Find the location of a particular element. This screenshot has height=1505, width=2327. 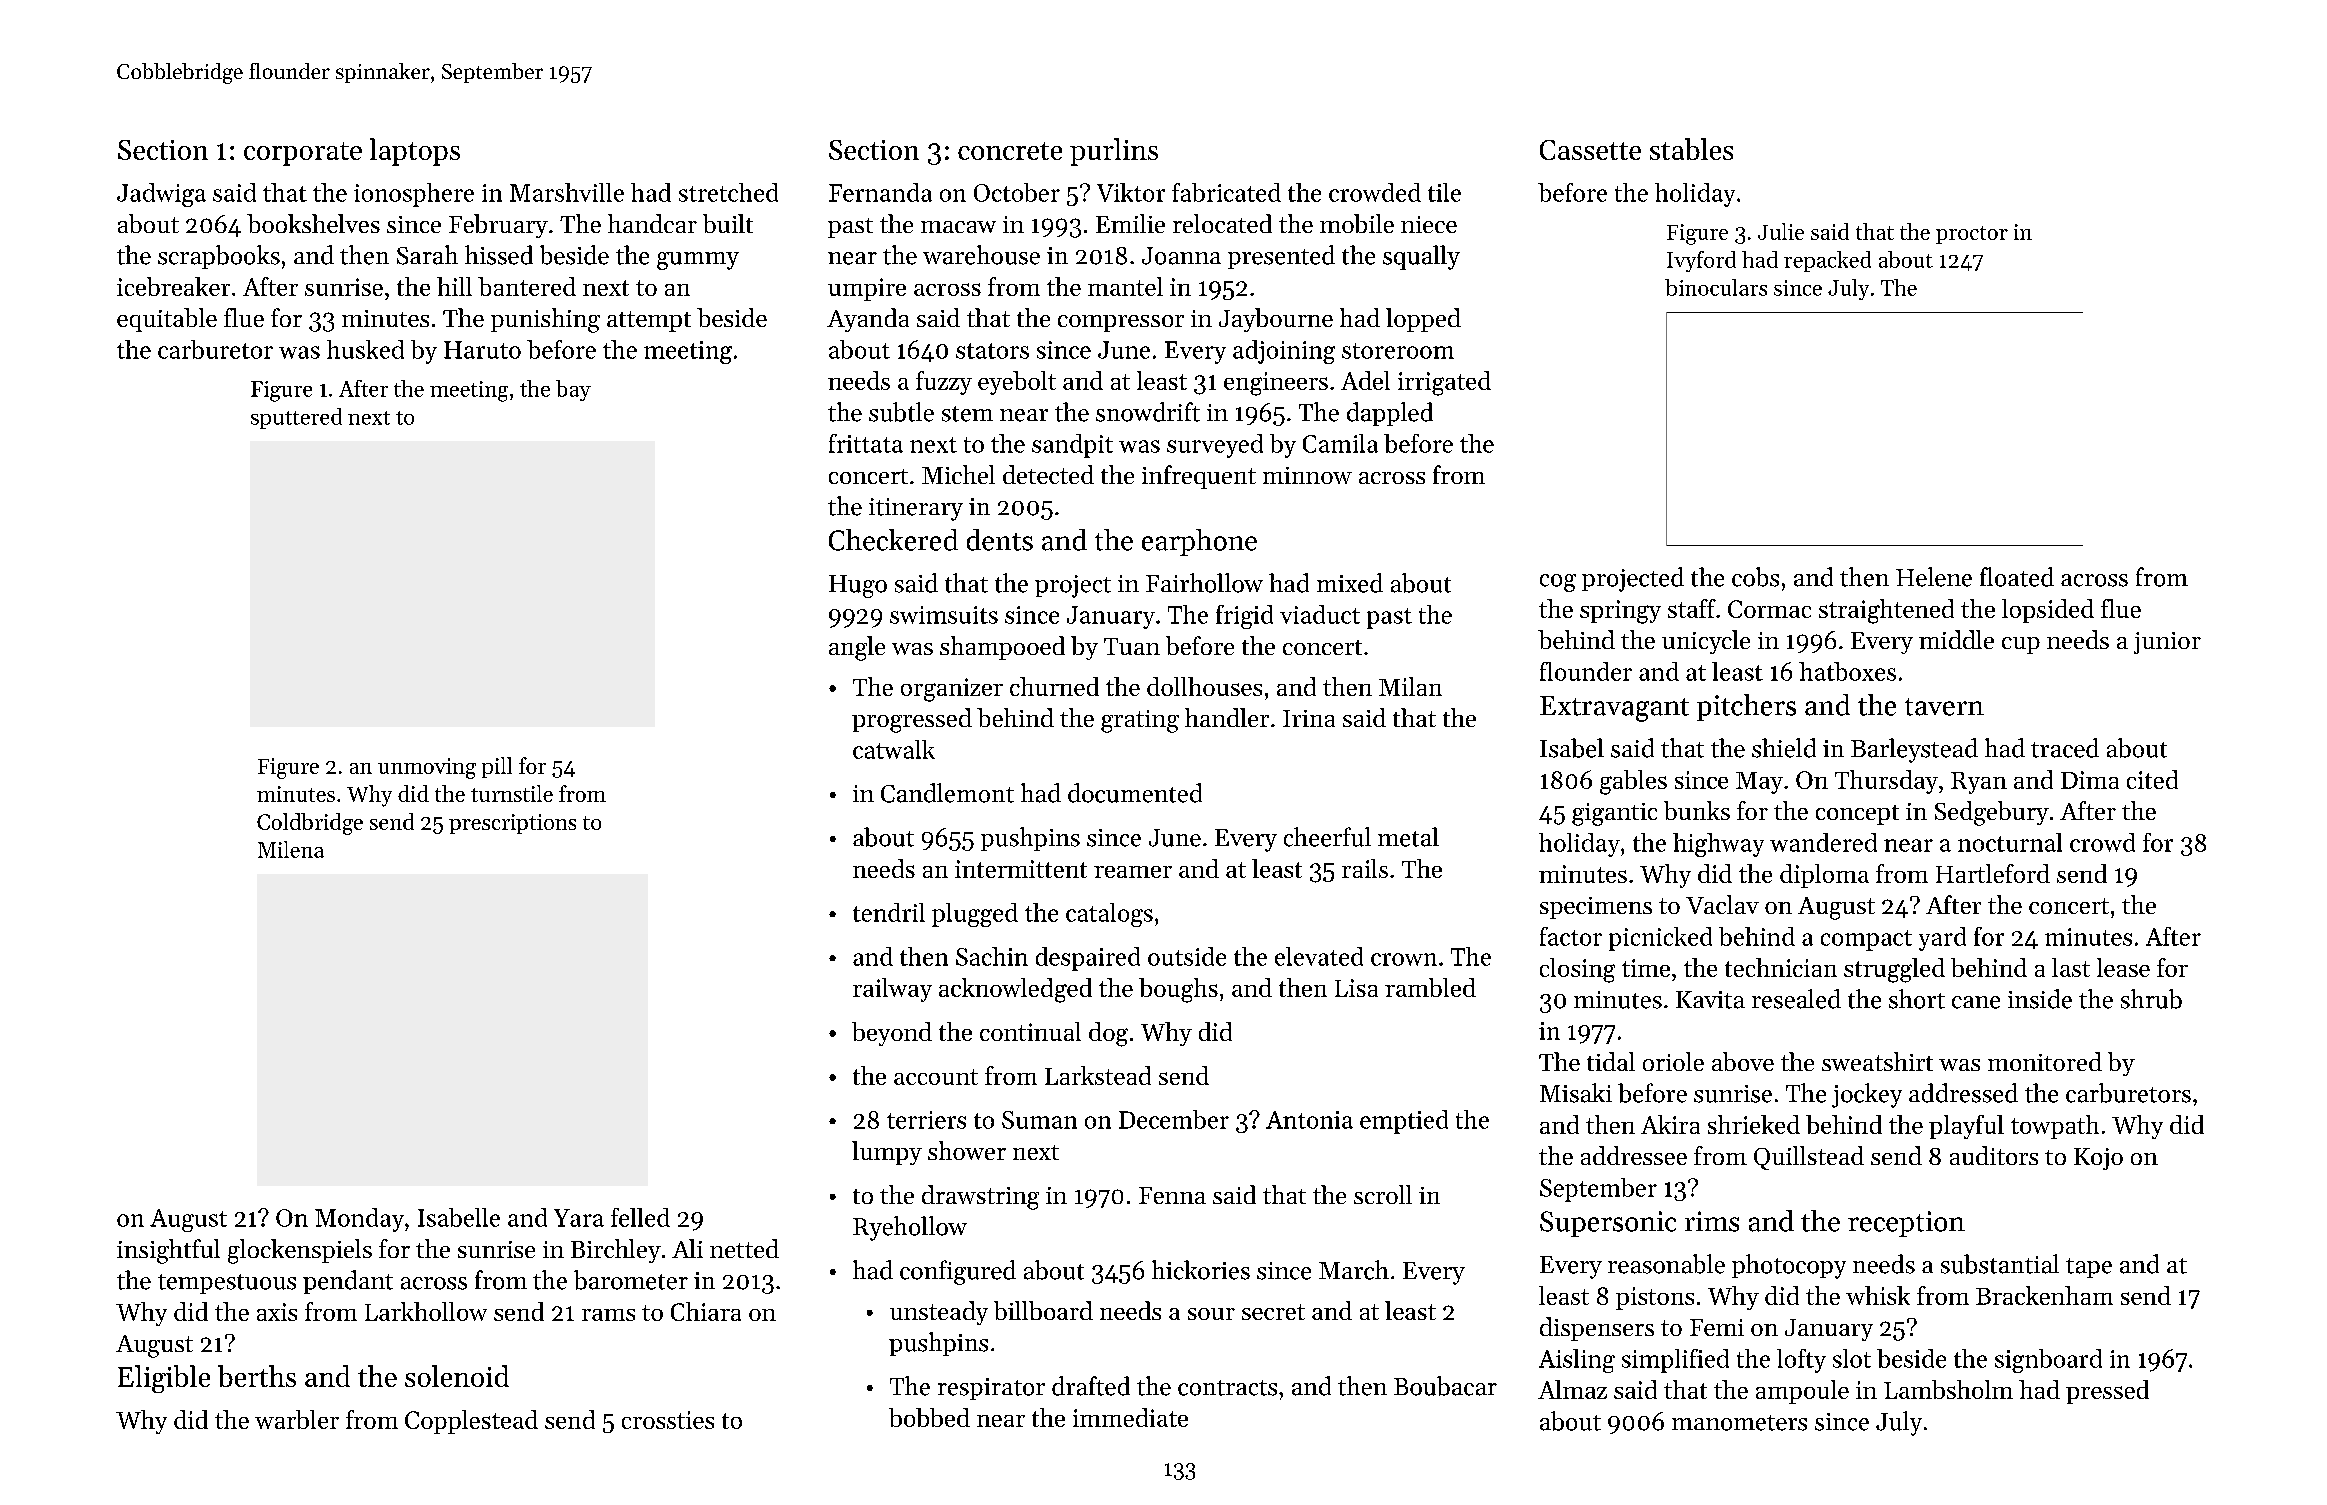

beyond is located at coordinates (892, 1034).
